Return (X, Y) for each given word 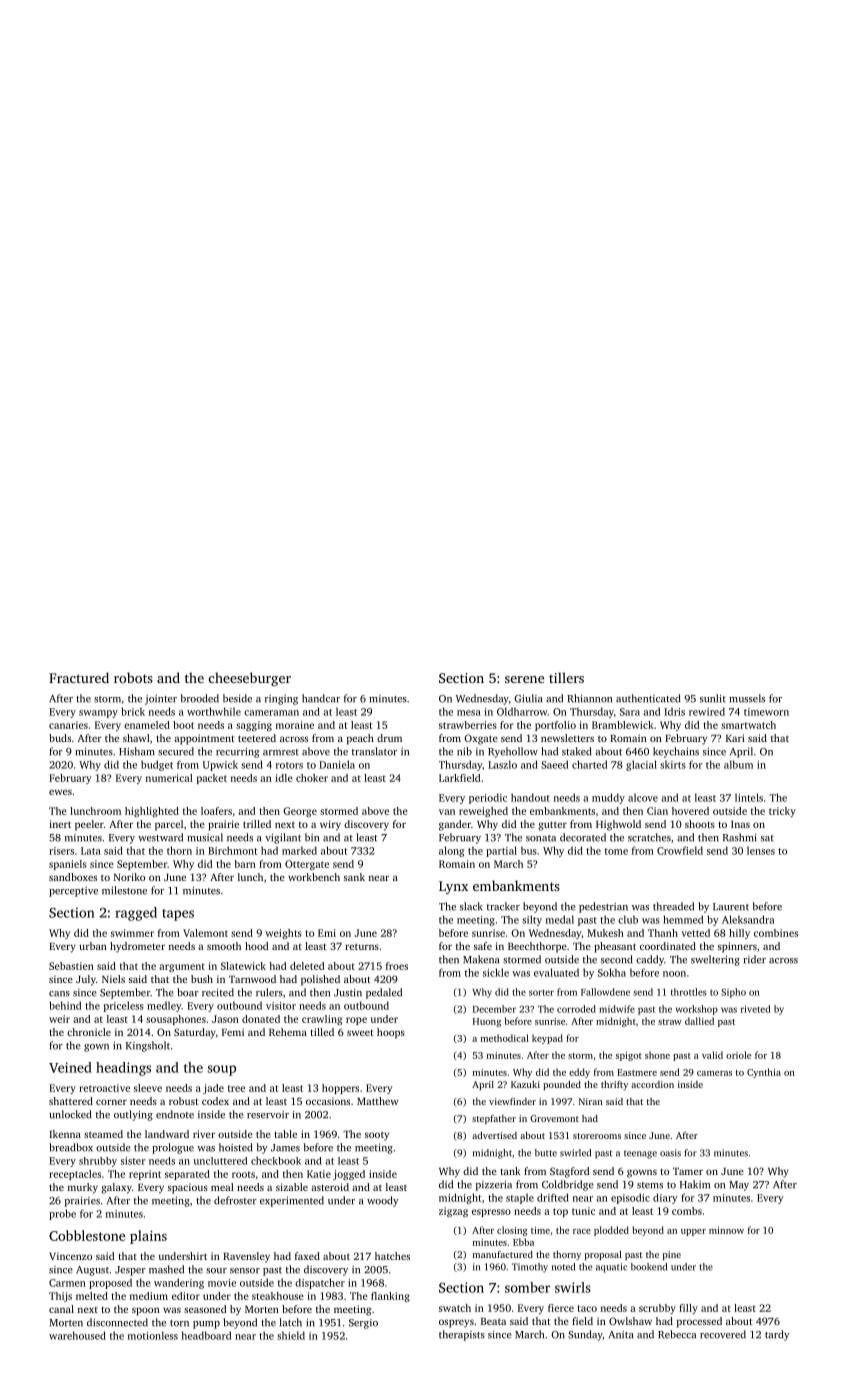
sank (354, 877)
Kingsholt (148, 1046)
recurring (237, 752)
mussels (747, 698)
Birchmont (233, 850)
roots (243, 1174)
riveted (755, 1009)
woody (383, 1201)
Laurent (731, 907)
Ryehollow (513, 752)
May (739, 1186)
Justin (348, 993)
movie (222, 1283)
